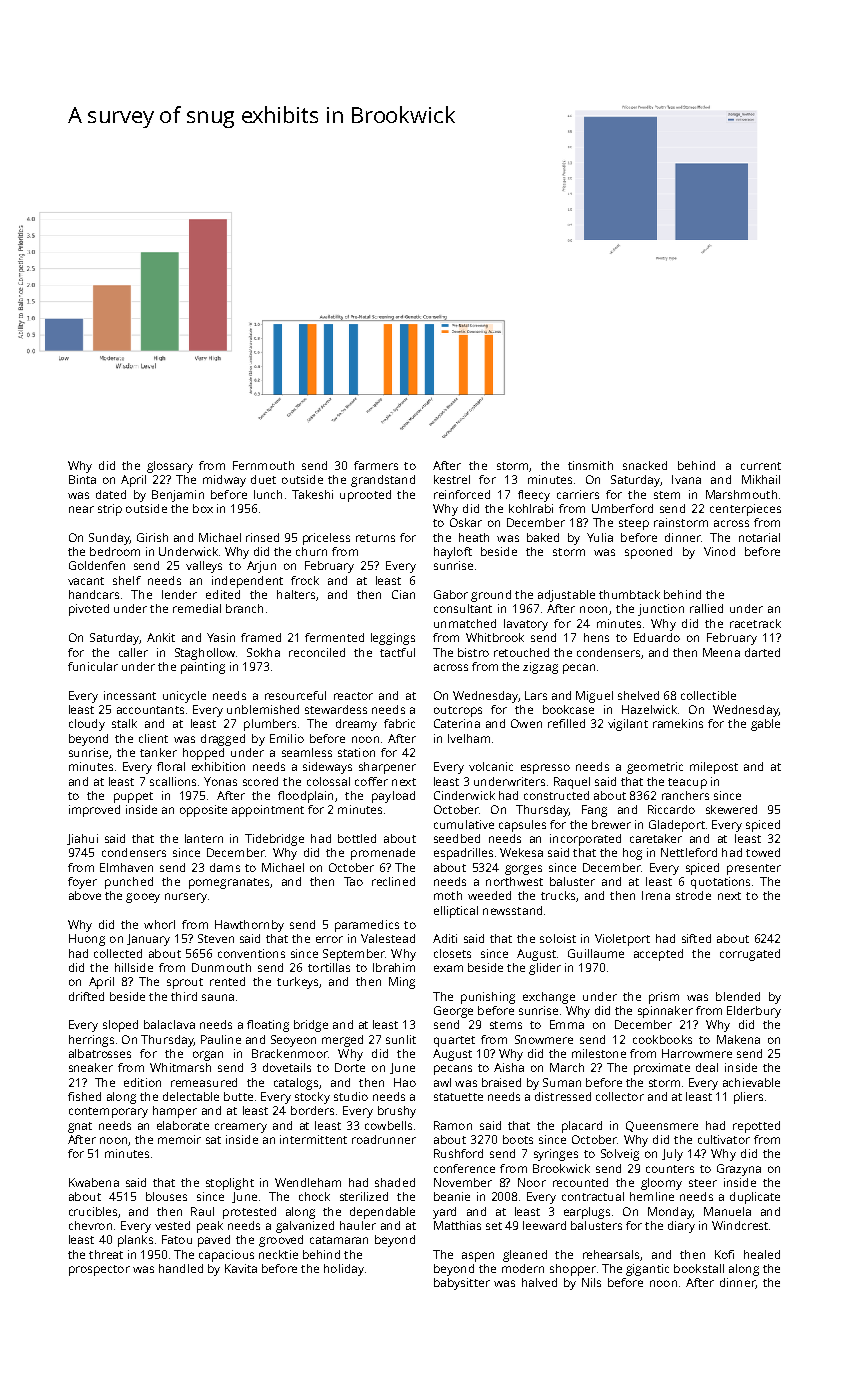 Image resolution: width=849 pixels, height=1400 pixels. What do you see at coordinates (665, 1012) in the screenshot?
I see `spinnaker` at bounding box center [665, 1012].
